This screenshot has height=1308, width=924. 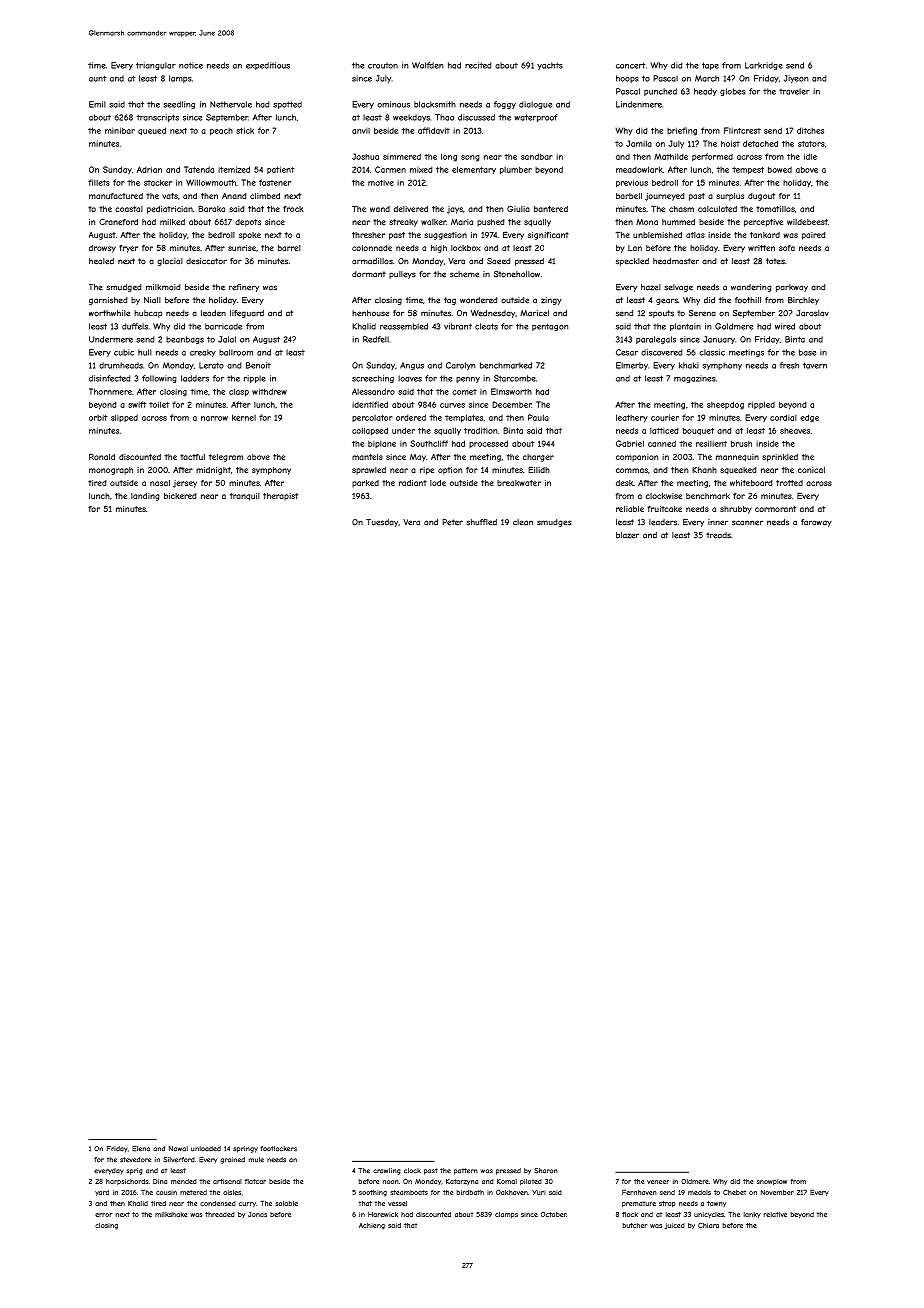 I want to click on sheaves, so click(x=795, y=431).
